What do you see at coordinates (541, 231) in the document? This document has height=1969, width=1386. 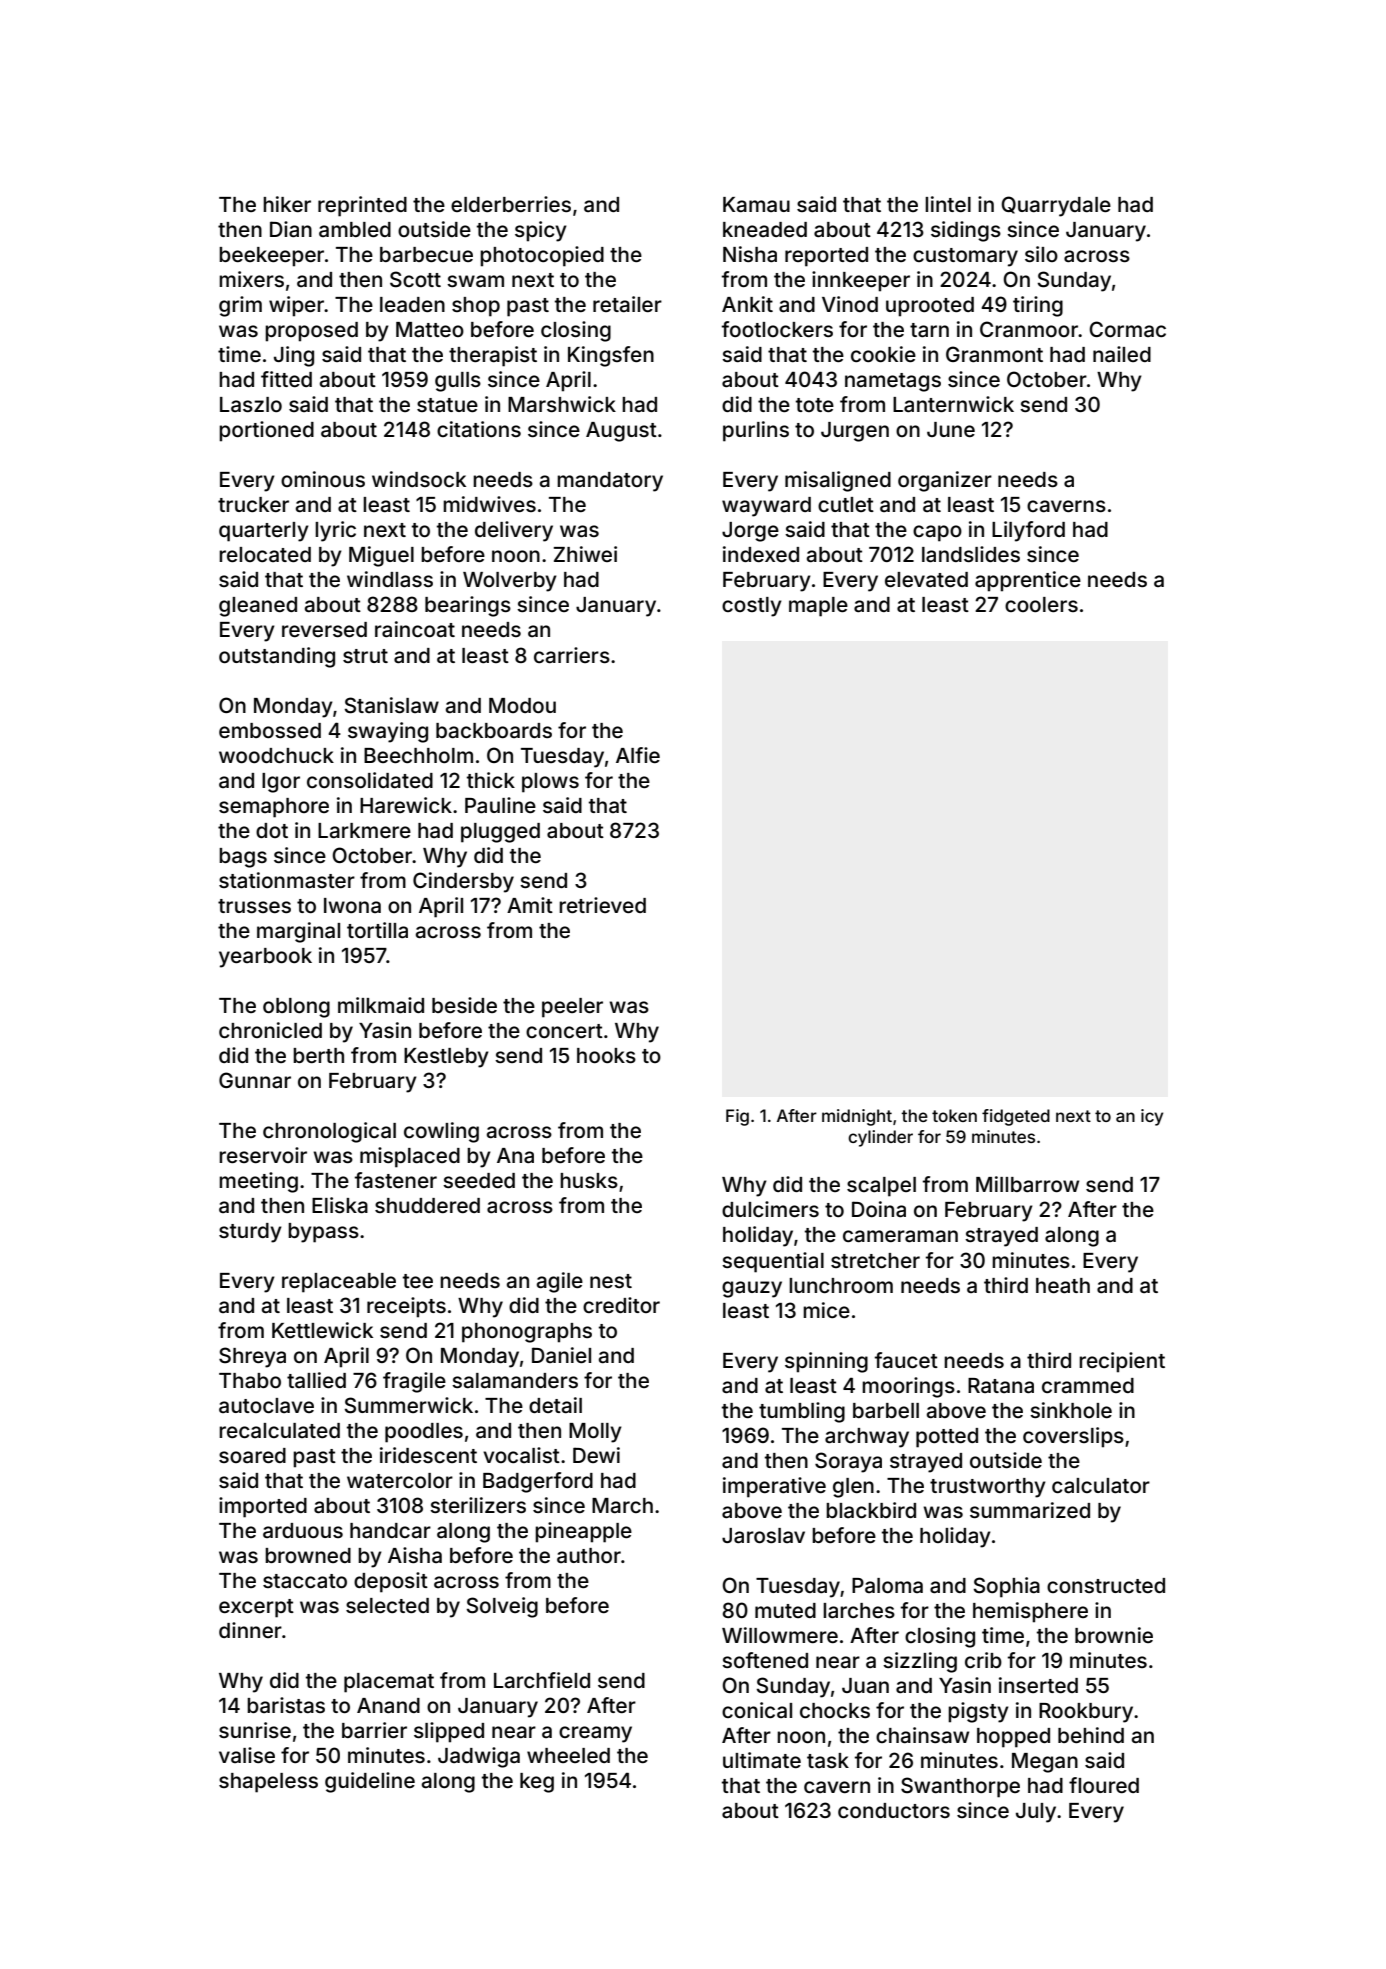 I see `spicy` at bounding box center [541, 231].
